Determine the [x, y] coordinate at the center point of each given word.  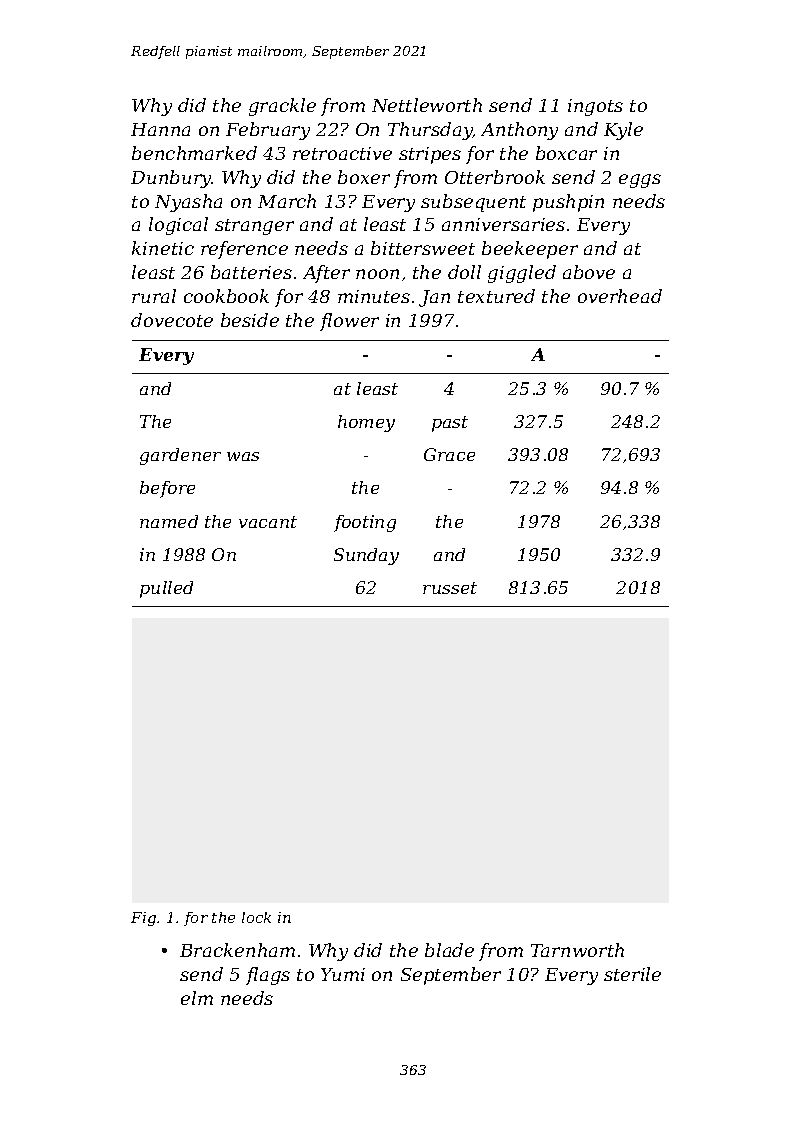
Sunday [366, 556]
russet [450, 588]
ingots [595, 107]
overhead [620, 296]
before [167, 489]
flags [268, 976]
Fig [143, 919]
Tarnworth [577, 950]
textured [496, 296]
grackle [282, 107]
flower [349, 322]
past [450, 424]
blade [449, 950]
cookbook [226, 296]
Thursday [430, 131]
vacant [268, 522]
